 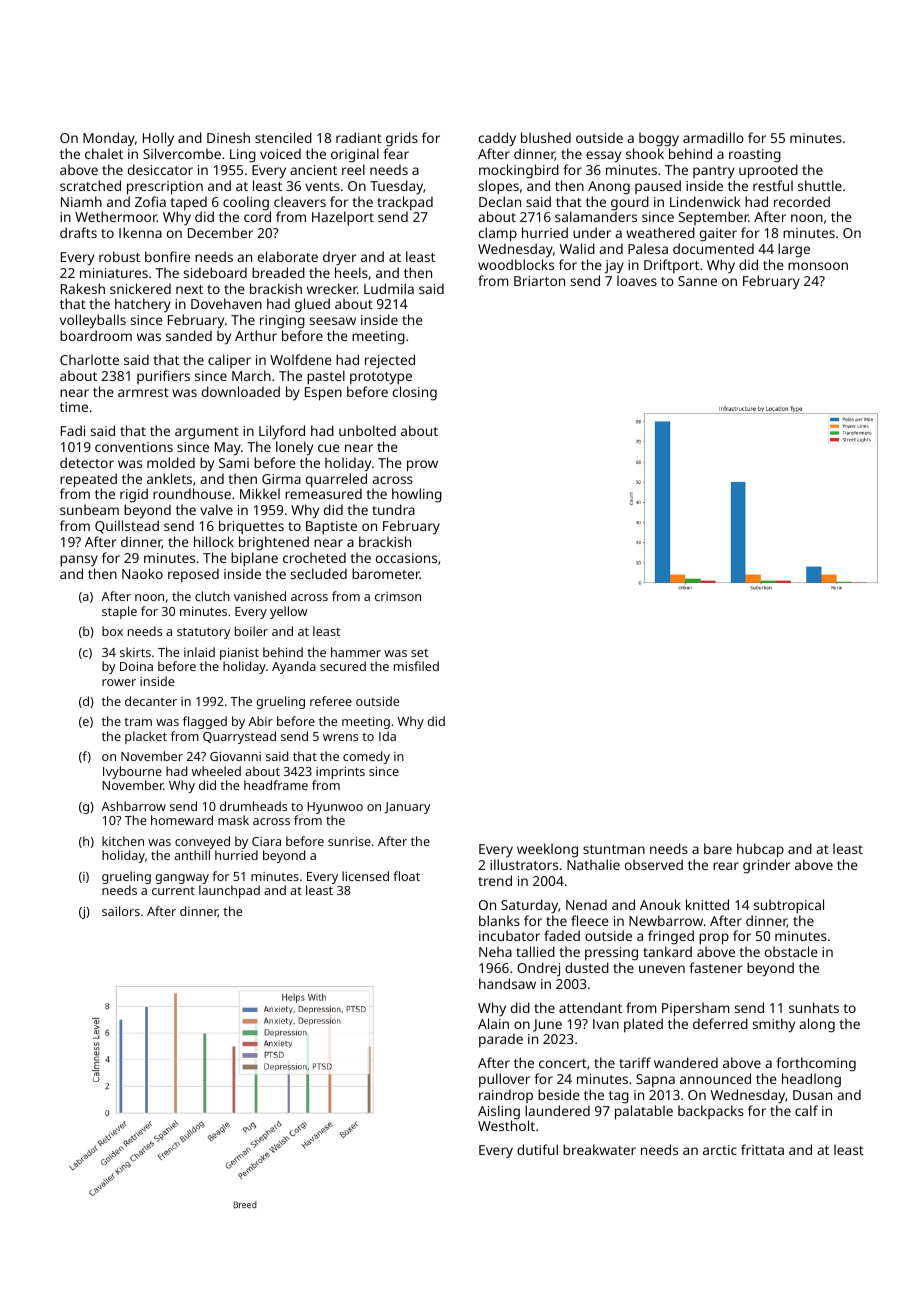 What do you see at coordinates (537, 1149) in the page?
I see `dutiful` at bounding box center [537, 1149].
